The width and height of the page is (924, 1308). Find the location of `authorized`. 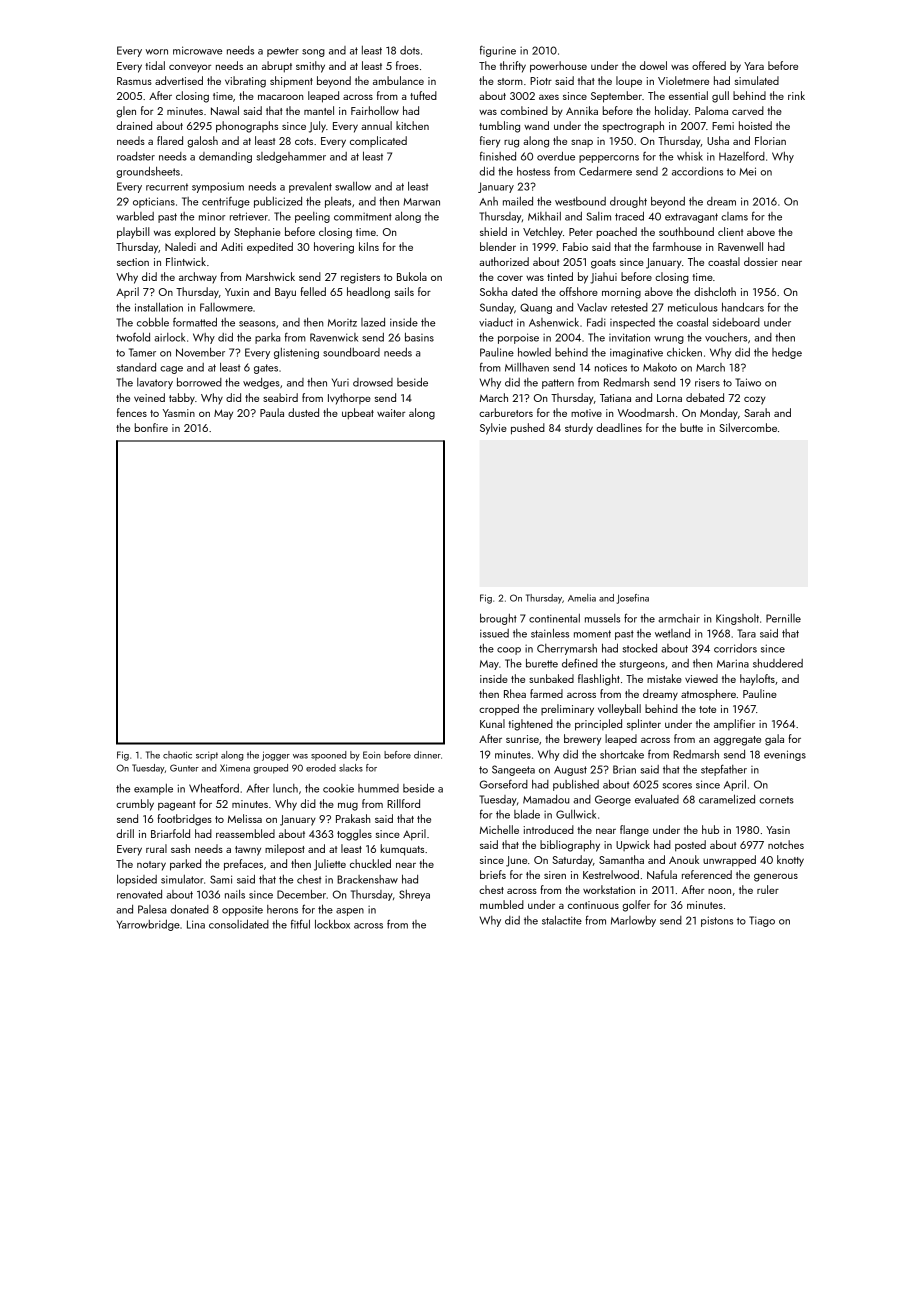

authorized is located at coordinates (504, 261).
